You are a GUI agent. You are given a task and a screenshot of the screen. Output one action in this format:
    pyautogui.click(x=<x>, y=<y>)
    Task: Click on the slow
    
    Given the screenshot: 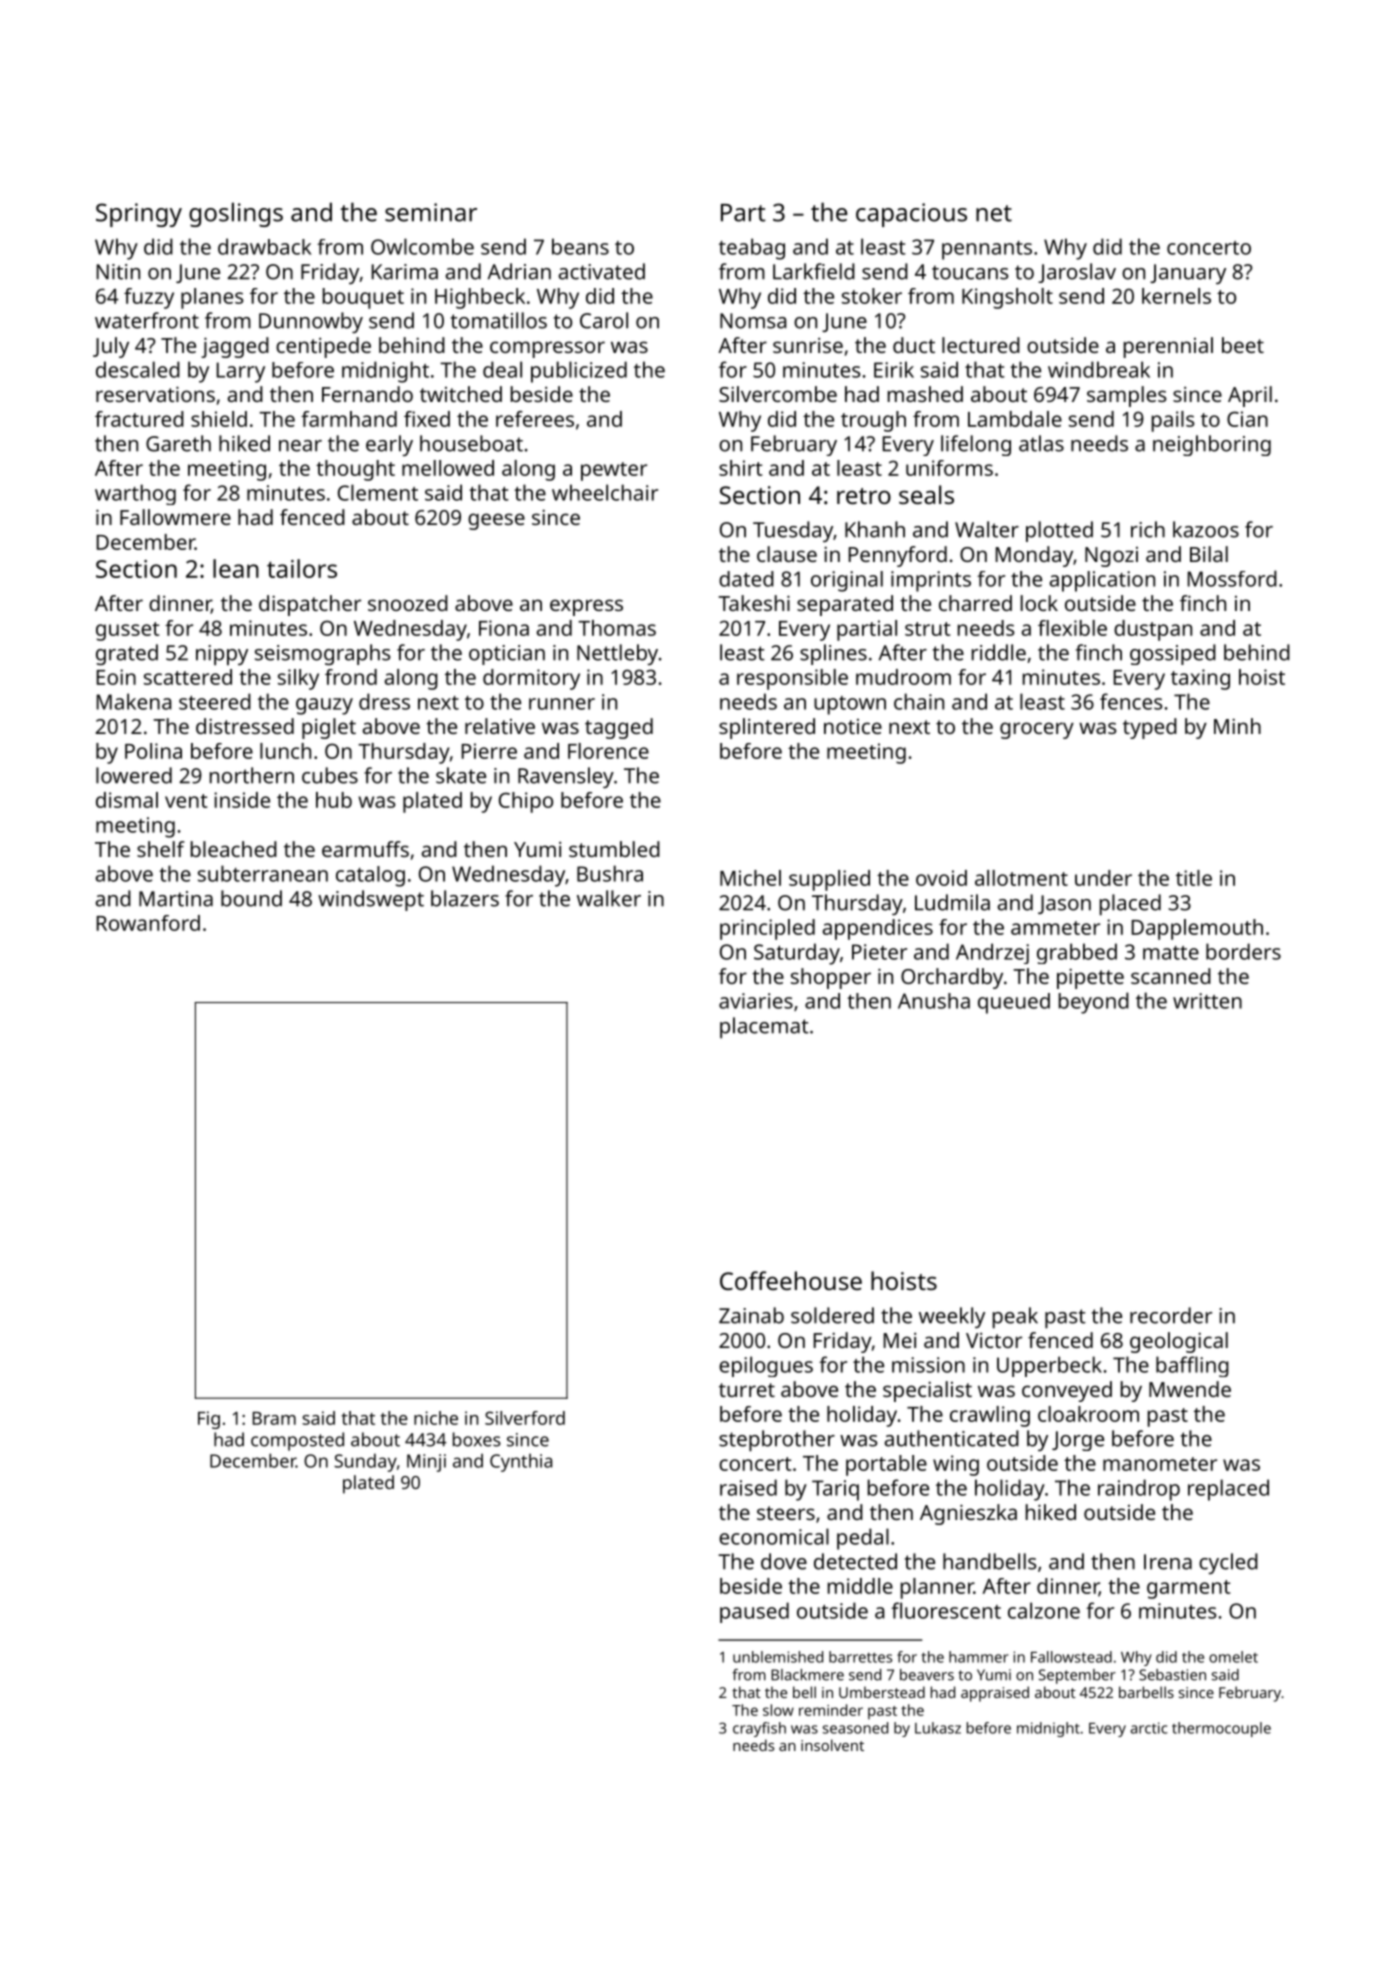 What is the action you would take?
    pyautogui.click(x=778, y=1710)
